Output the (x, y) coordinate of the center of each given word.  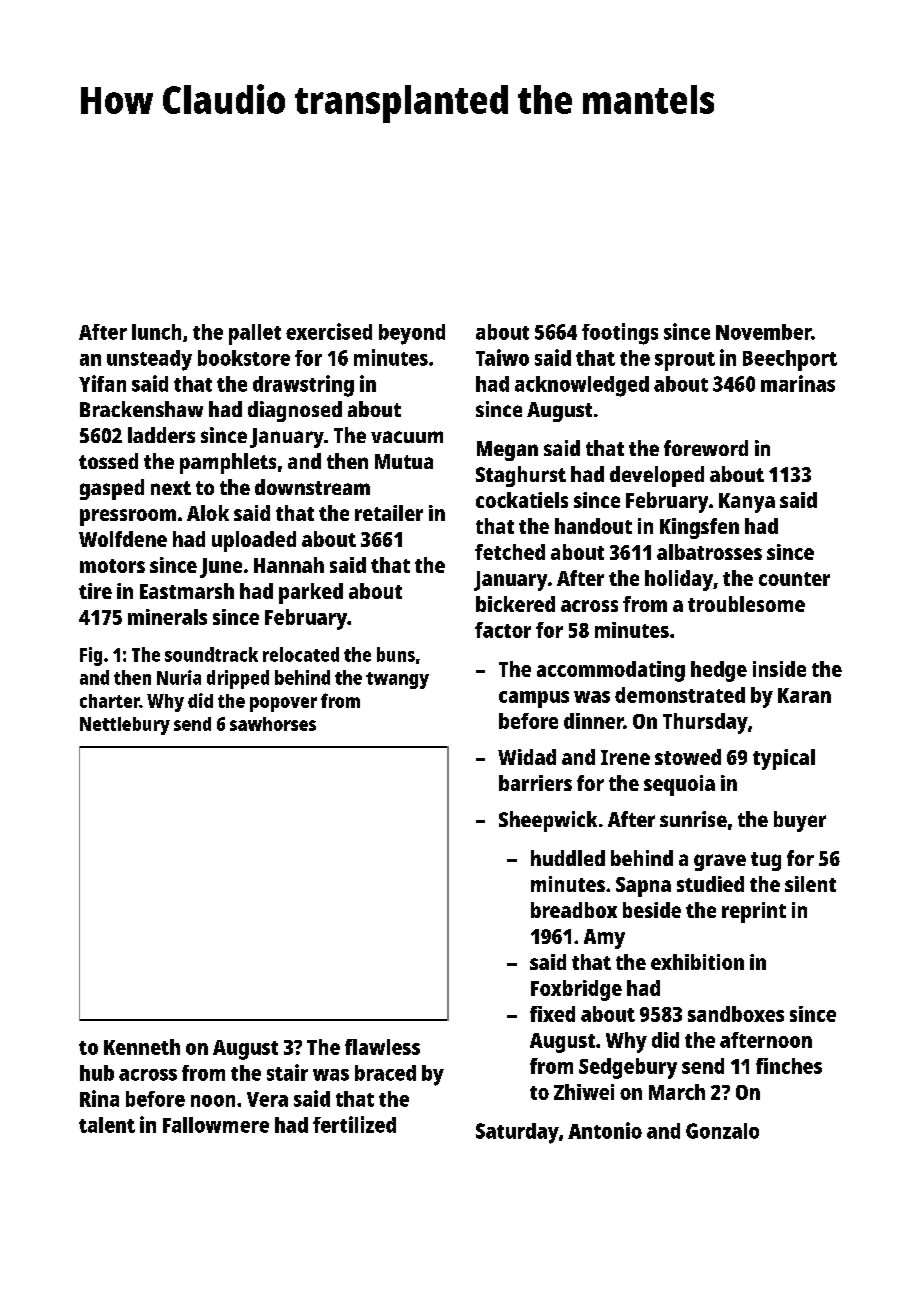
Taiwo (502, 357)
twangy (397, 680)
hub (97, 1073)
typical (784, 759)
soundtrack (211, 654)
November (763, 332)
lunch (156, 332)
